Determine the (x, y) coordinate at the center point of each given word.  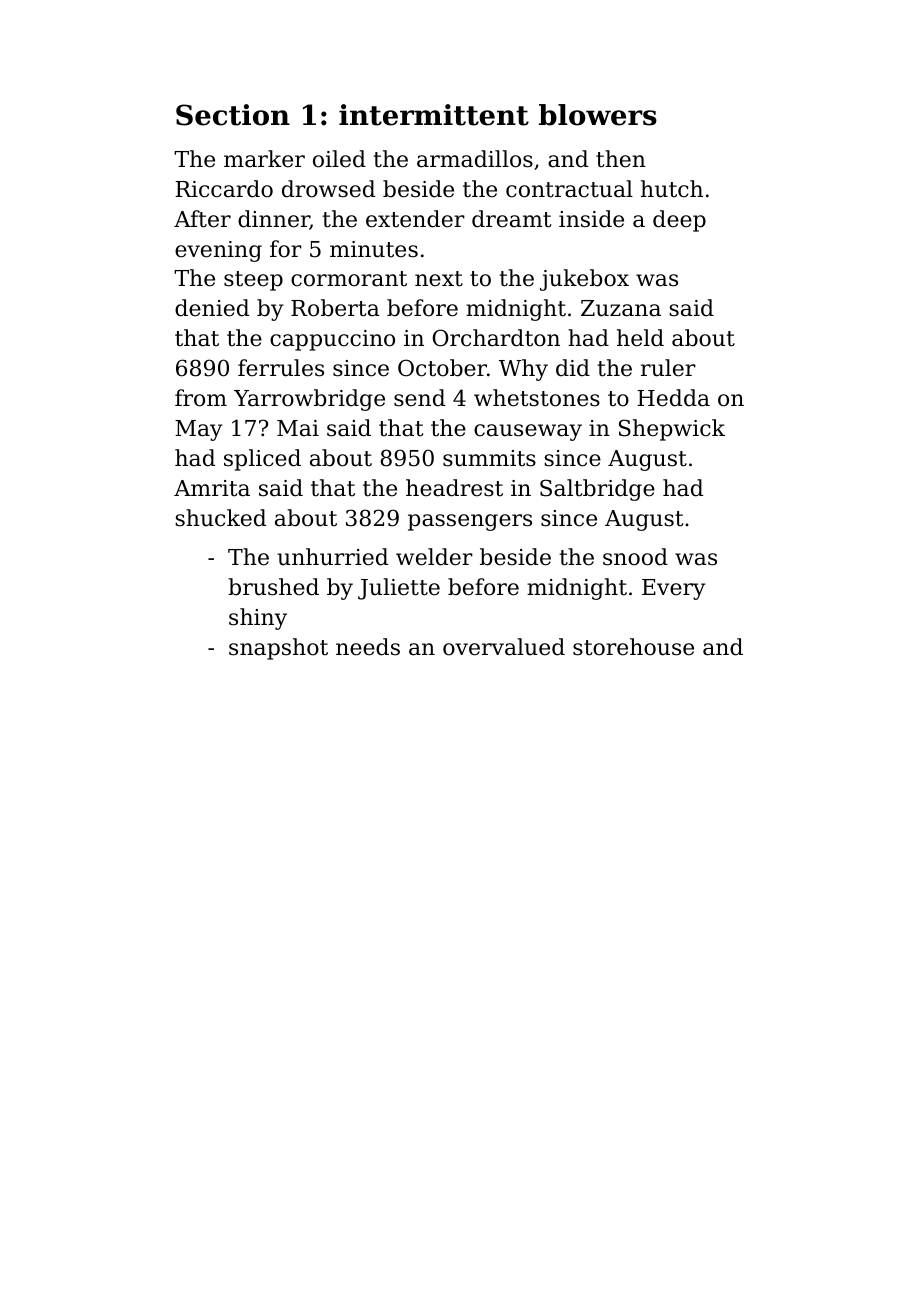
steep (253, 281)
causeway (528, 432)
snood (635, 557)
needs (368, 647)
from (201, 398)
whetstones (537, 398)
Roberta (335, 308)
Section (233, 115)
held (640, 338)
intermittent (434, 115)
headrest (454, 488)
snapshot (278, 649)
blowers (598, 115)
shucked (220, 518)
